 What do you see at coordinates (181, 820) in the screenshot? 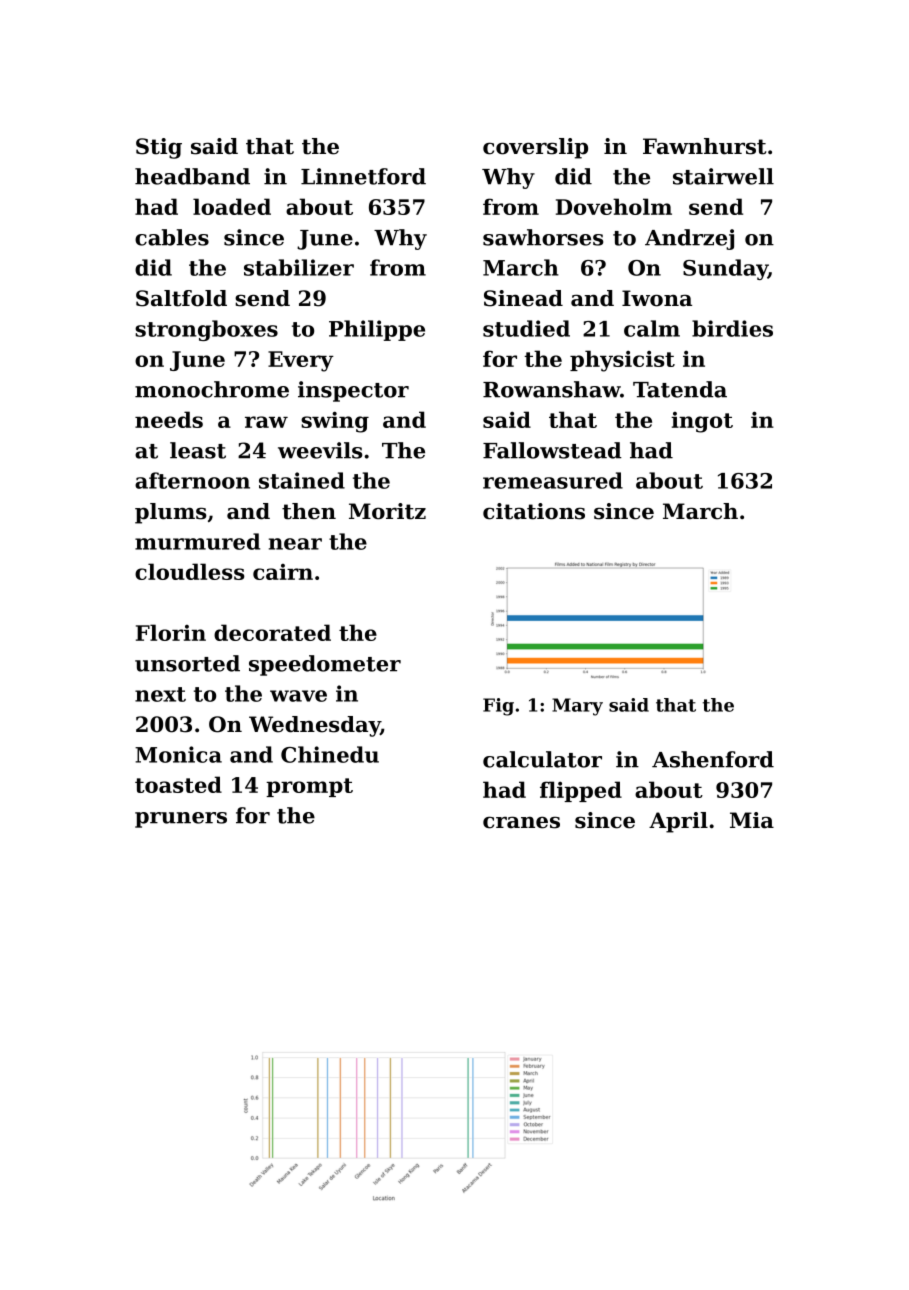
I see `pruners` at bounding box center [181, 820].
